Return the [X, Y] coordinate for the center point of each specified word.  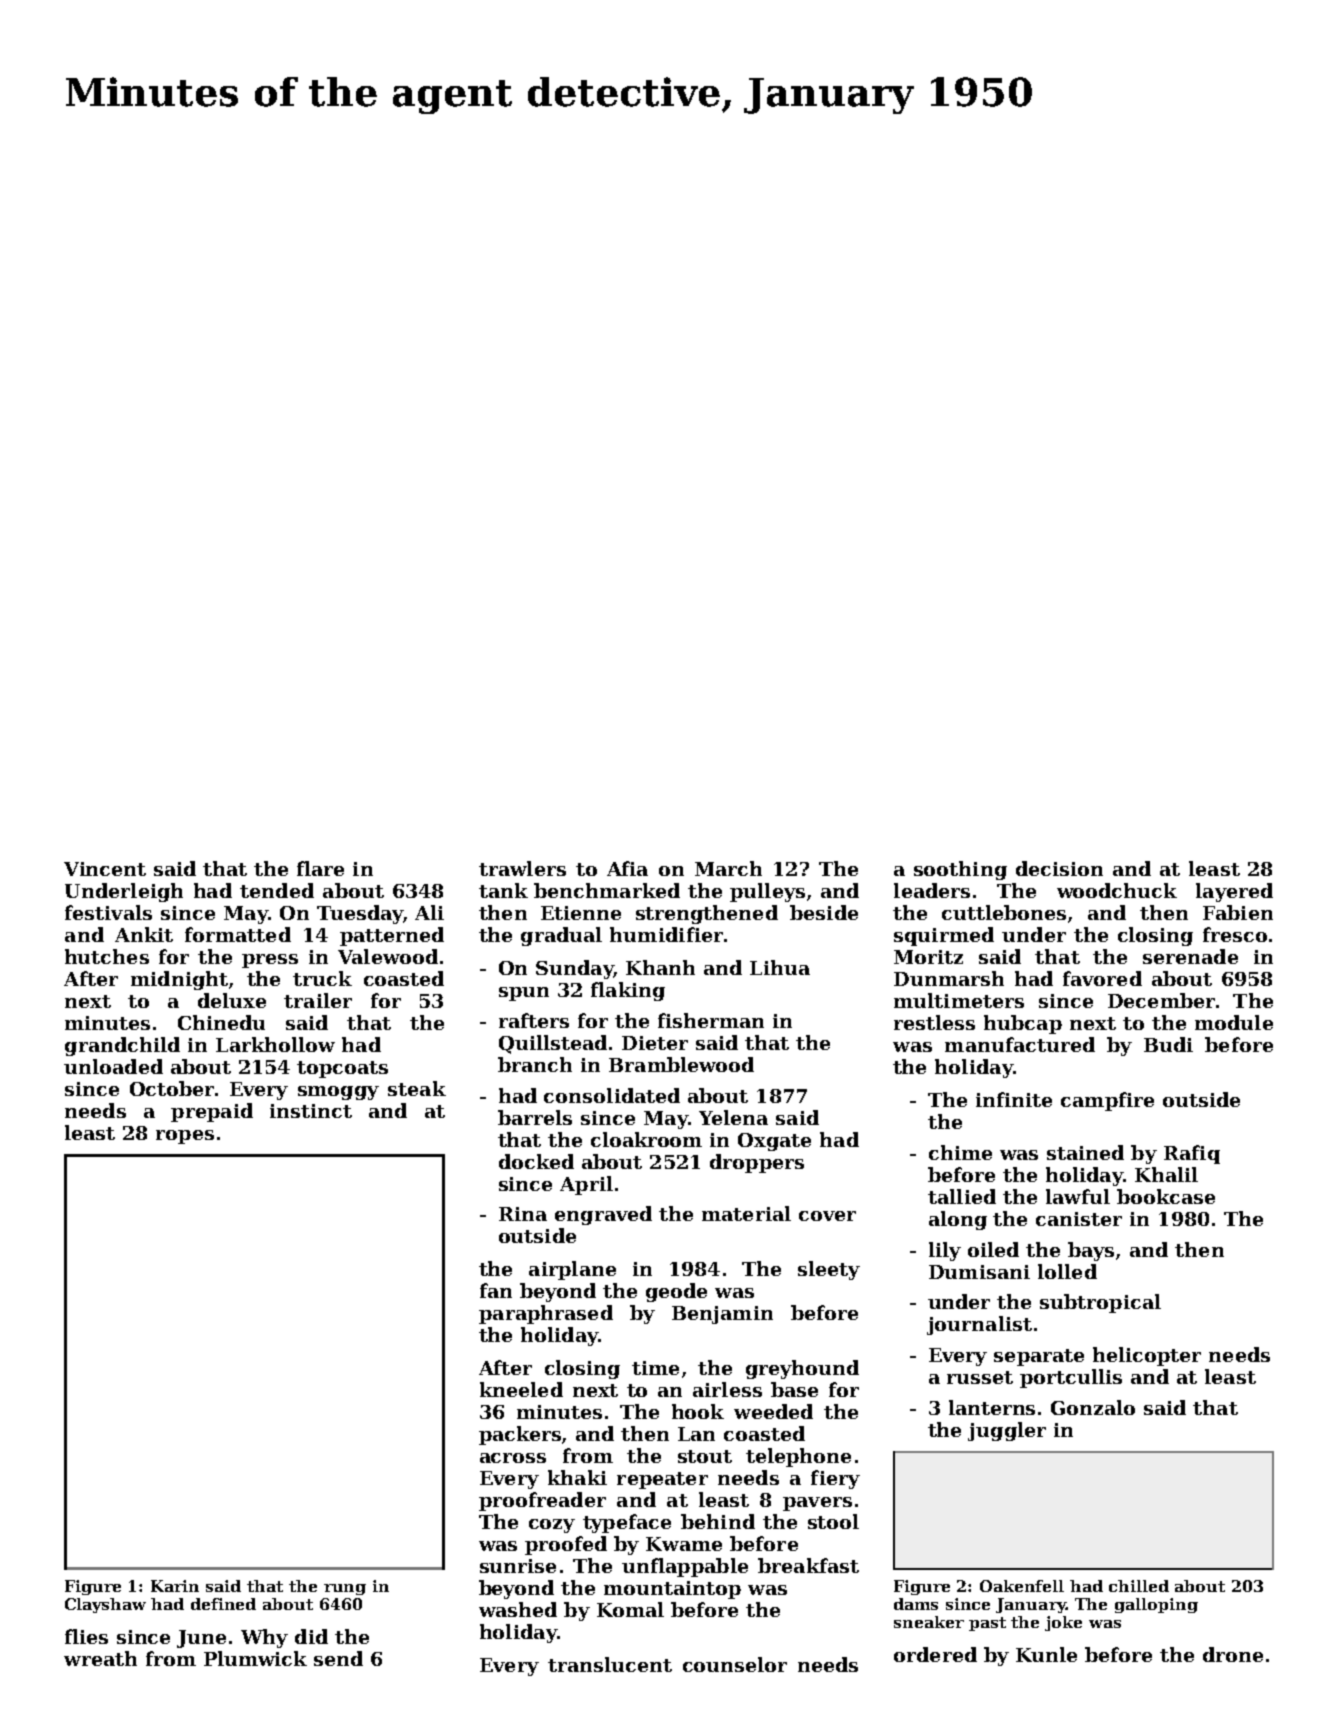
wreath [100, 1658]
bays [1091, 1251]
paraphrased [546, 1314]
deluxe [232, 1000]
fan [496, 1290]
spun [524, 994]
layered [1234, 892]
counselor [735, 1664]
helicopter [1147, 1356]
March [728, 868]
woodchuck [1117, 890]
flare [320, 868]
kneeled [521, 1389]
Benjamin [722, 1315]
